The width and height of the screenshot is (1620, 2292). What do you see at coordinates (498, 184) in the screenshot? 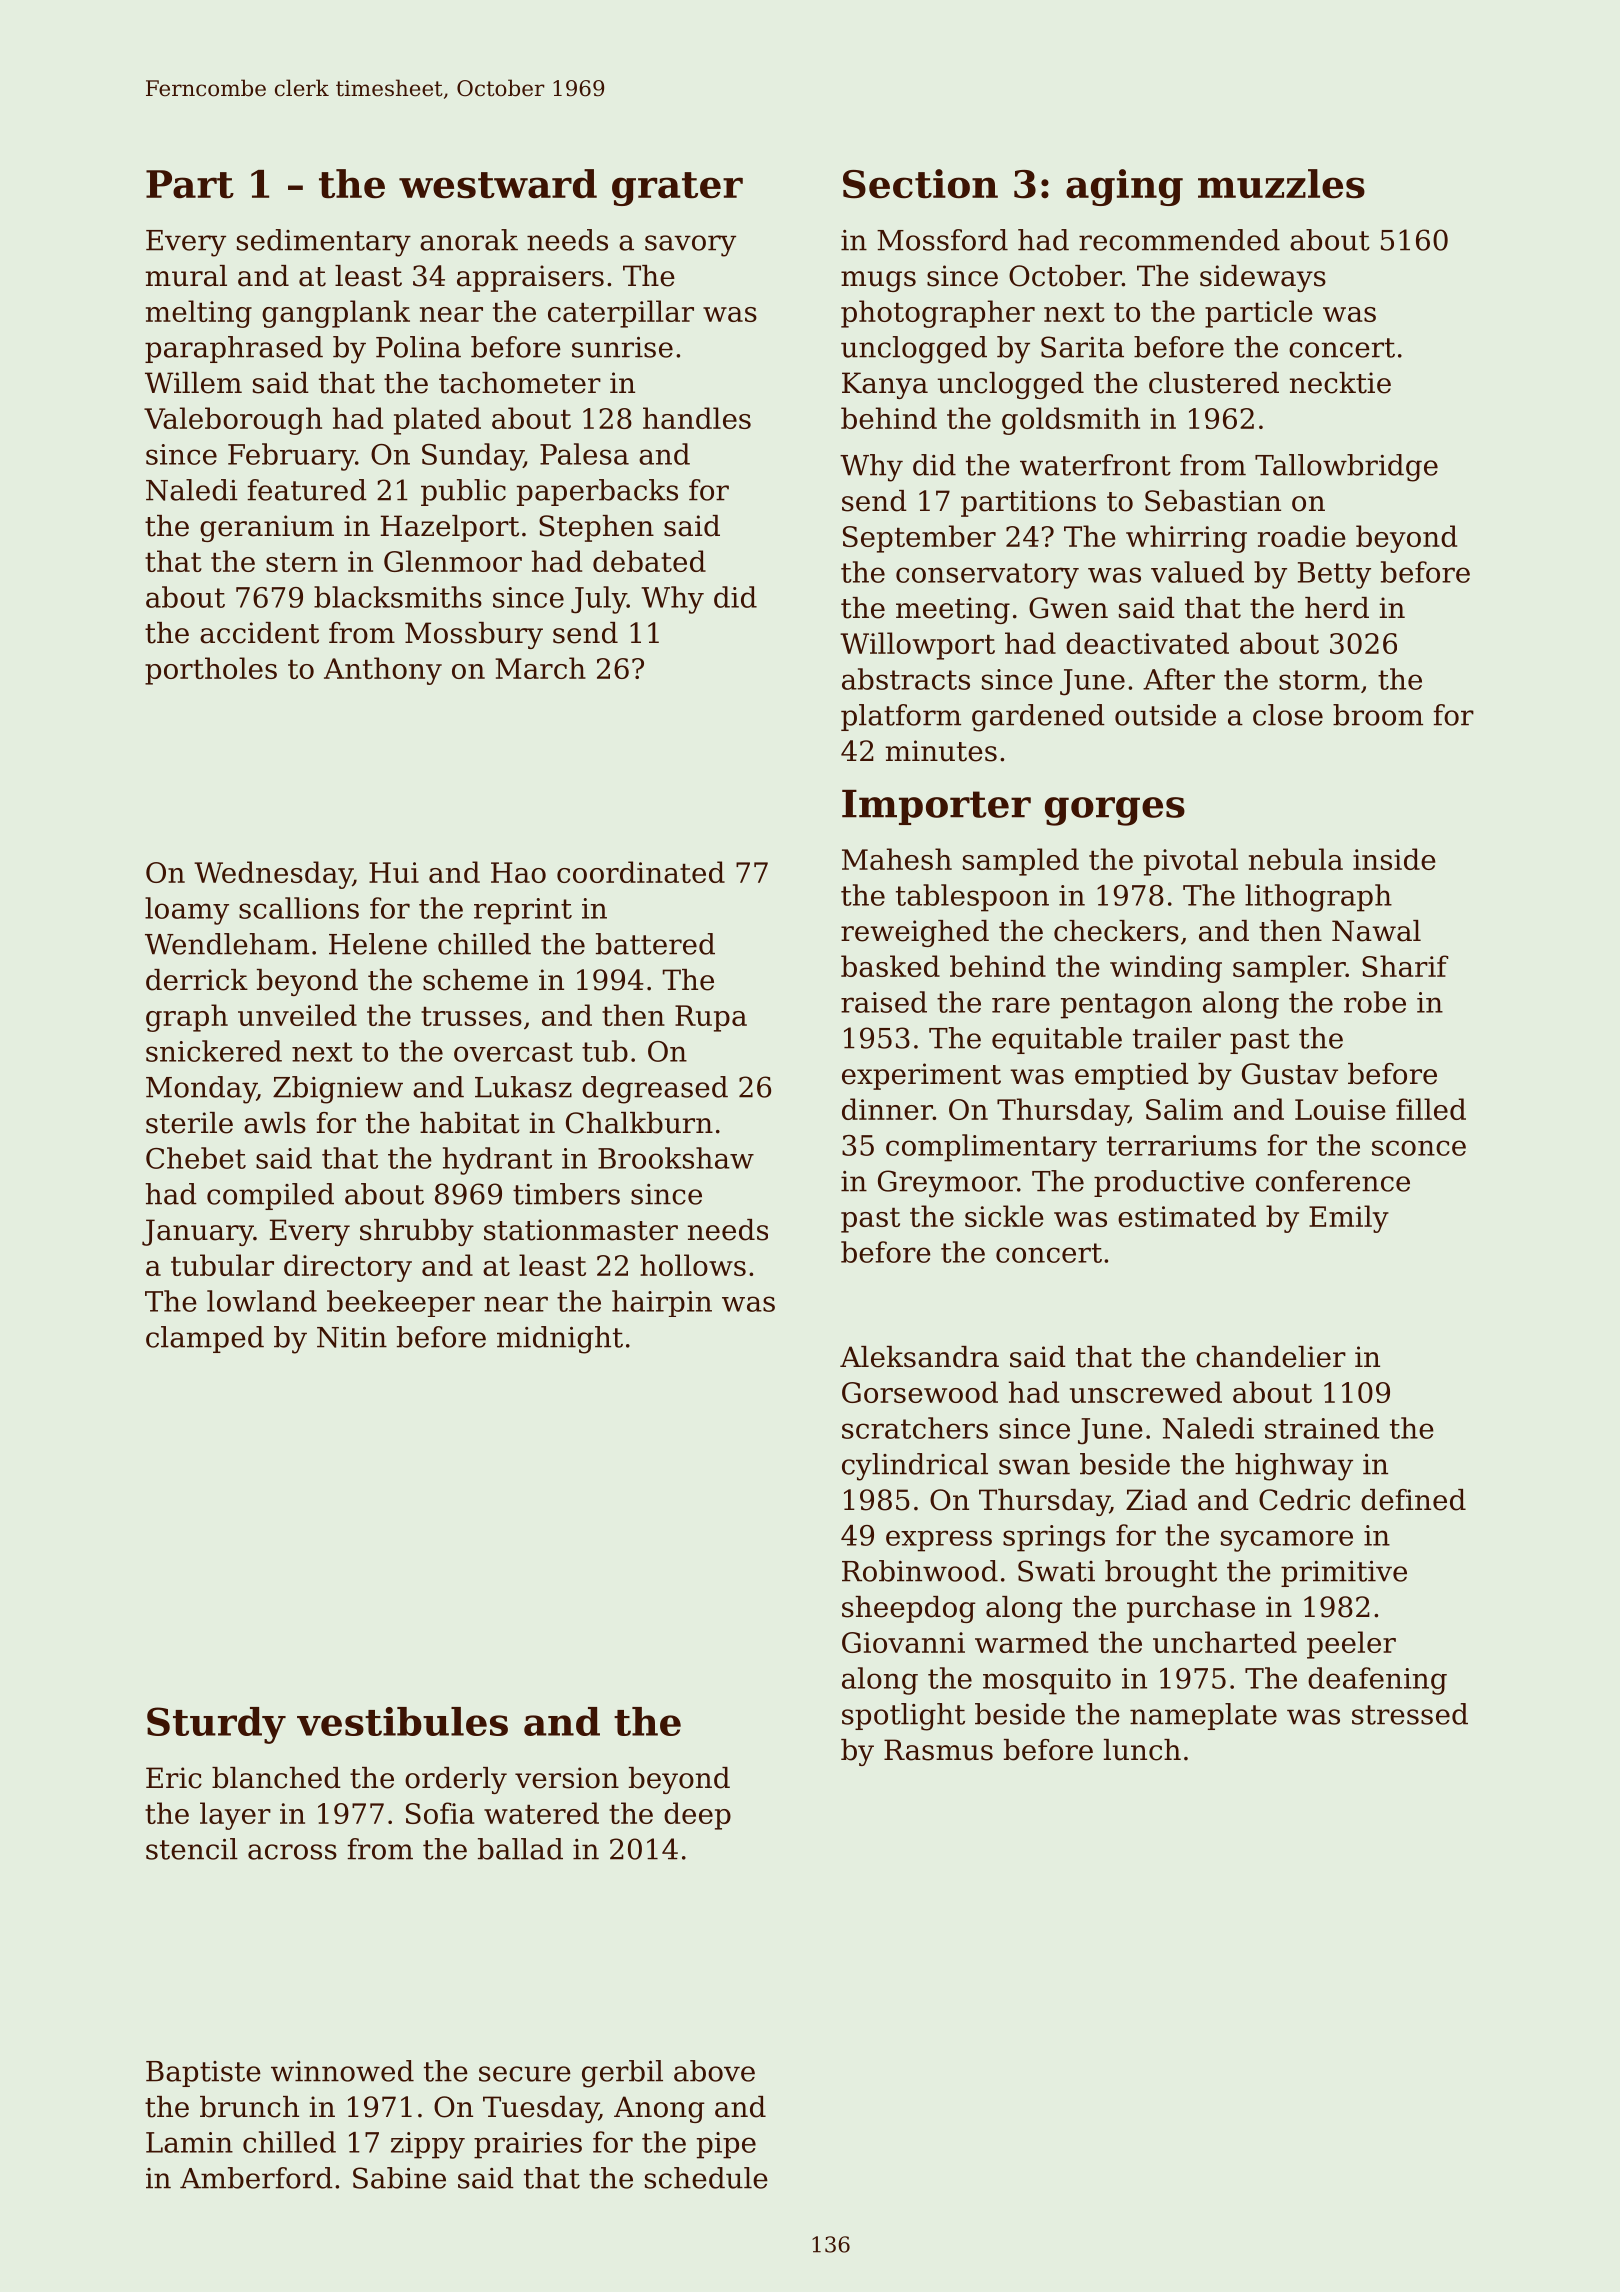
I see `westward` at bounding box center [498, 184].
